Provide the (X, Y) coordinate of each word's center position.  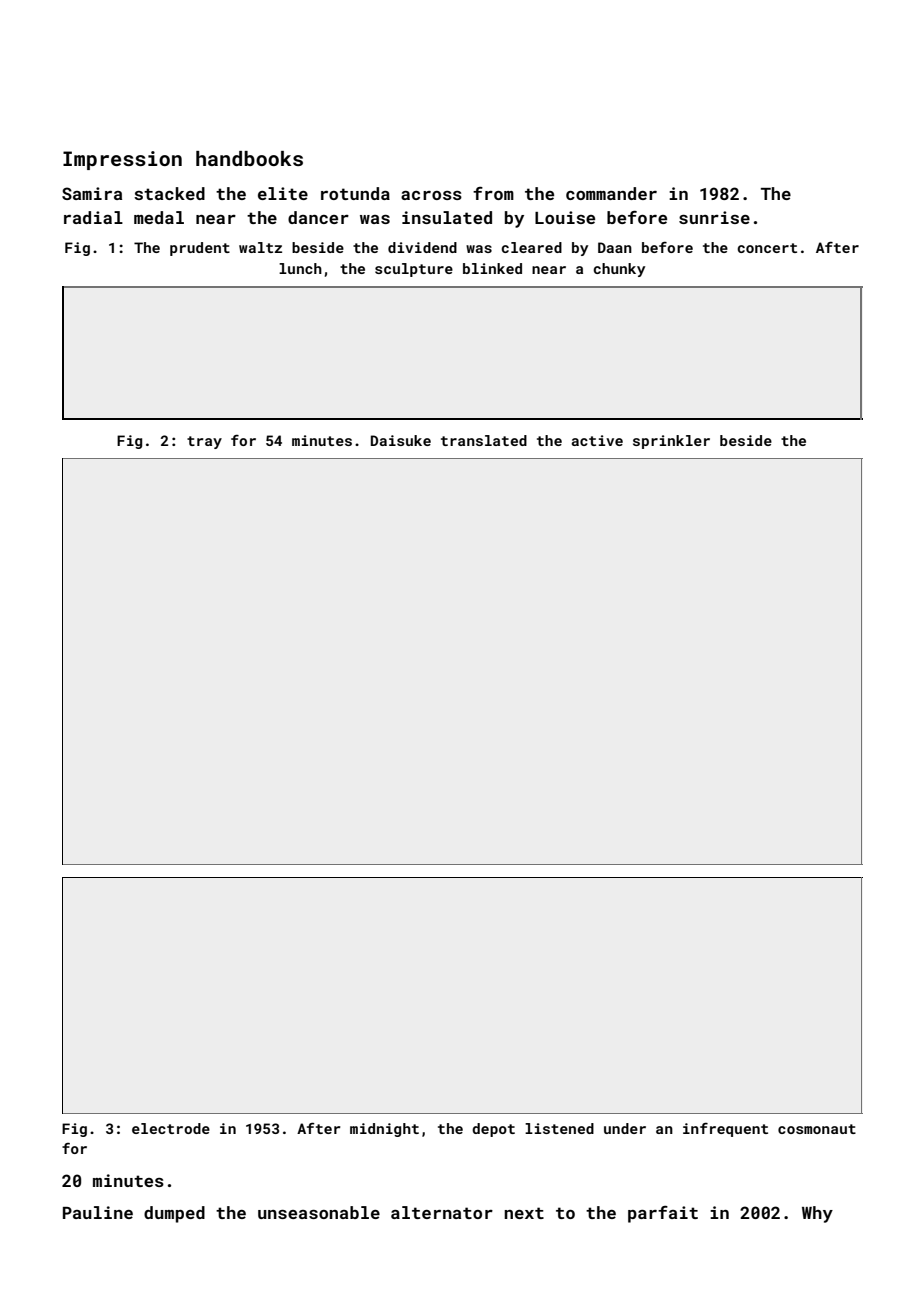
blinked (492, 268)
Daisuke (401, 440)
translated (484, 440)
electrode (171, 1128)
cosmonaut (817, 1129)
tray (204, 442)
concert (767, 248)
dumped (174, 1214)
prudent (200, 249)
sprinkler (671, 442)
